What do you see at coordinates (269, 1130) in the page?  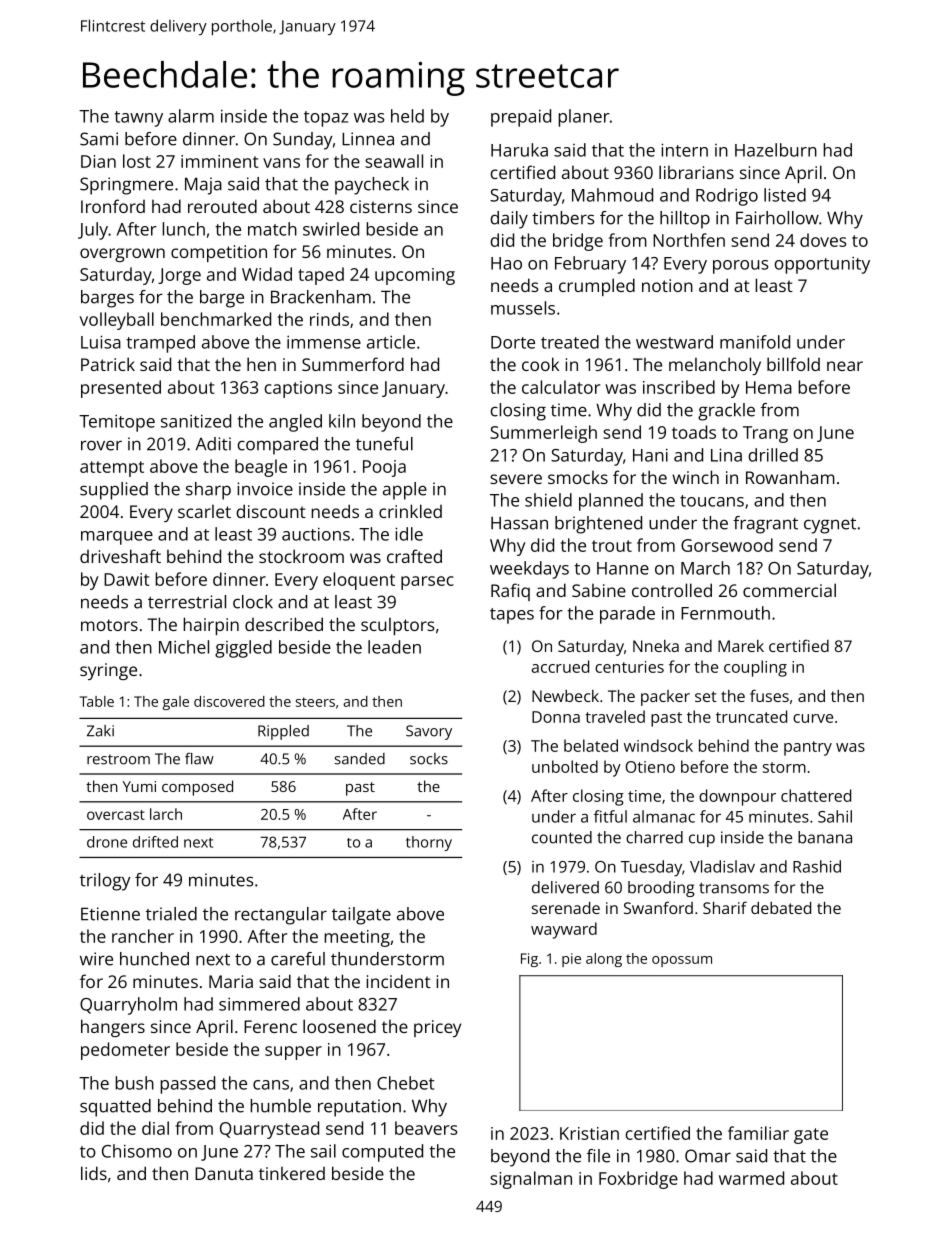 I see `Quarrystead` at bounding box center [269, 1130].
